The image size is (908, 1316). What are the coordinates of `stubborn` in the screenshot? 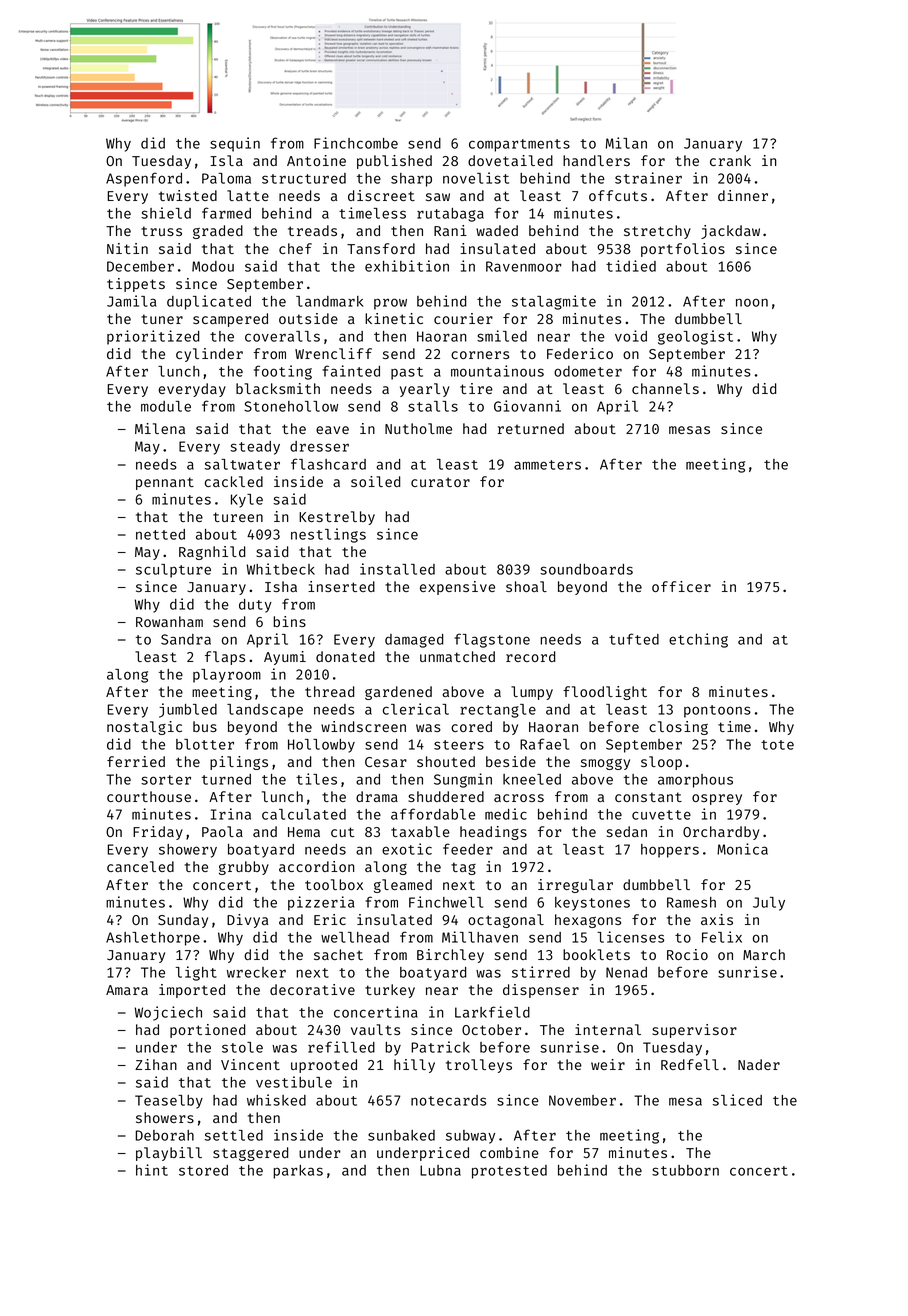 It's located at (685, 1170).
